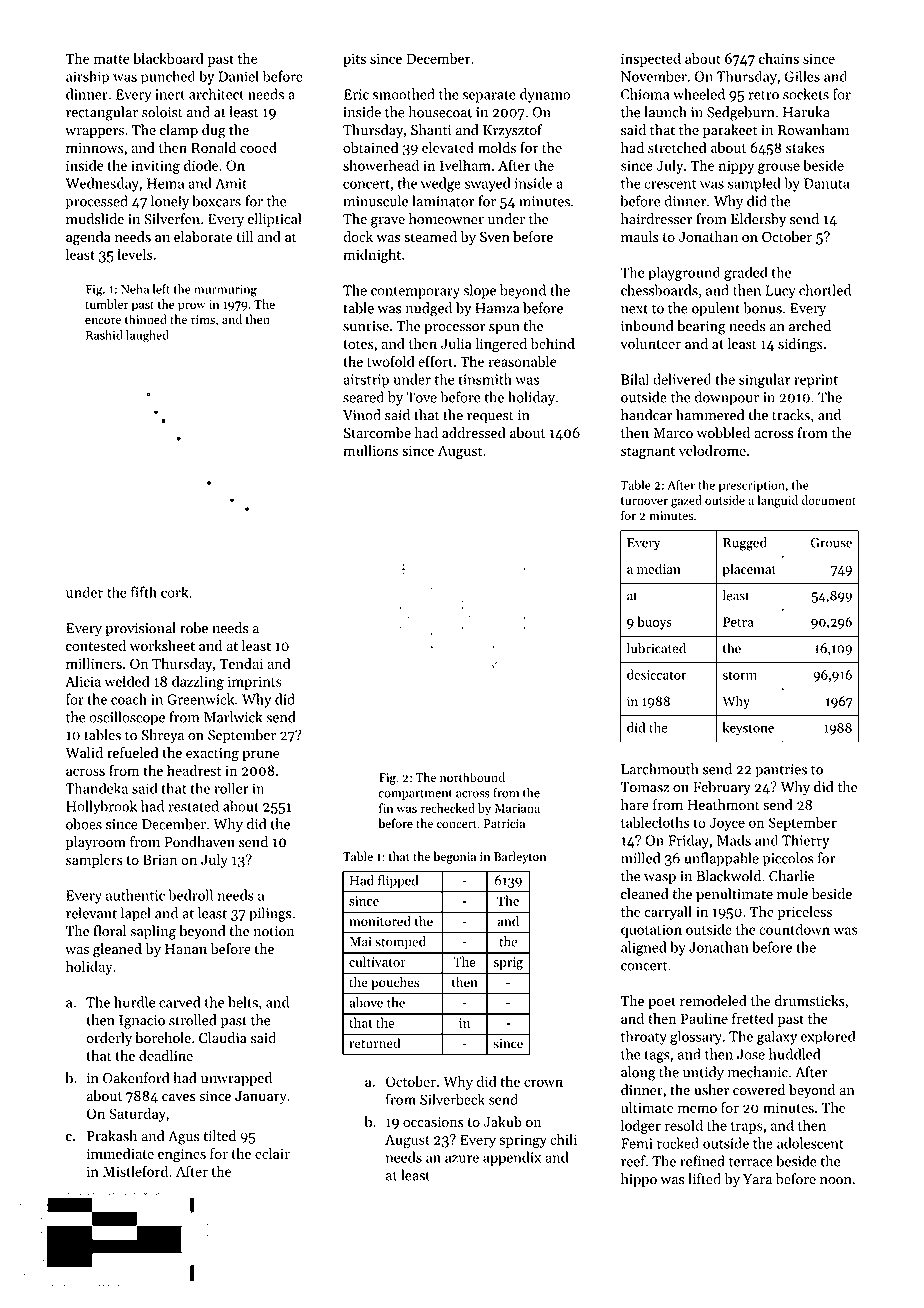 The height and width of the image is (1308, 924). What do you see at coordinates (94, 148) in the image?
I see `minnows` at bounding box center [94, 148].
